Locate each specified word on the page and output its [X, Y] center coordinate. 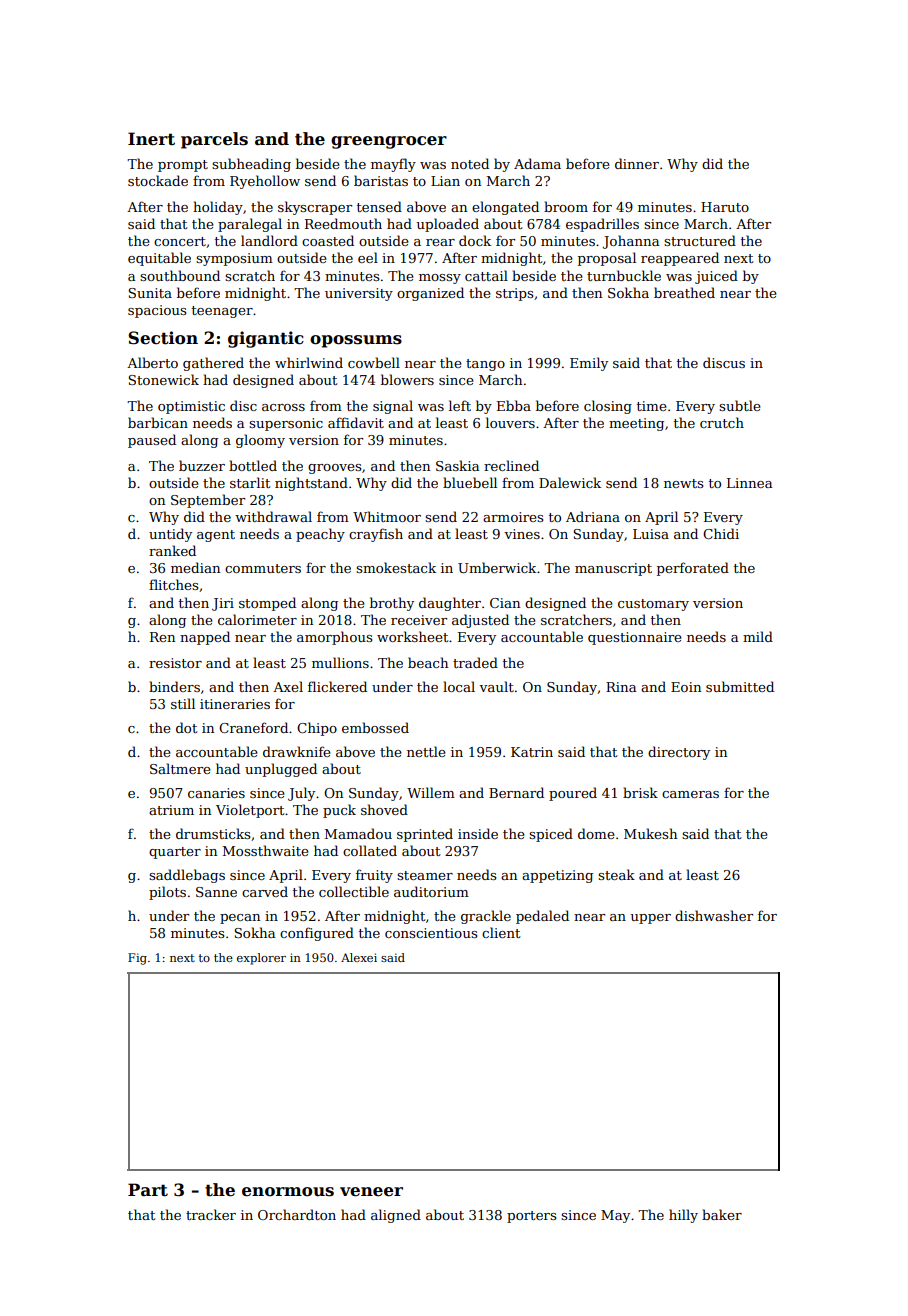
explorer [261, 959]
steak [616, 874]
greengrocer [389, 142]
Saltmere [180, 768]
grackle [486, 917]
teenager [222, 312]
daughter [450, 604]
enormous [288, 1192]
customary [653, 605]
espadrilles [602, 225]
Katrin [532, 752]
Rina [621, 687]
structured [700, 240]
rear [440, 242]
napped [205, 638]
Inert [151, 139]
